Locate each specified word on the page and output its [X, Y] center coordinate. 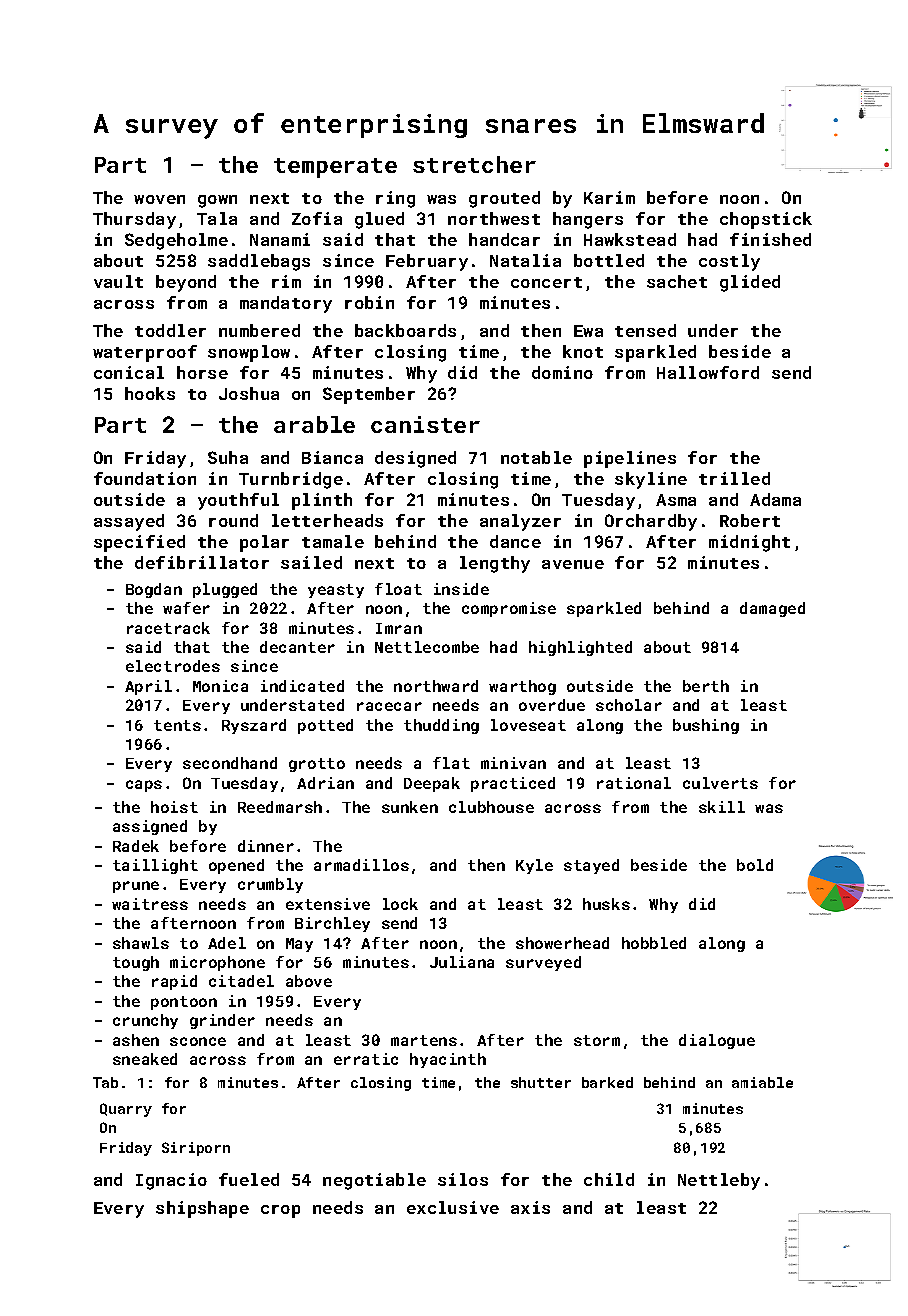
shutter [541, 1082]
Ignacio [171, 1181]
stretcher [474, 164]
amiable [762, 1082]
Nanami [280, 239]
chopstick [766, 220]
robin [369, 302]
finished [770, 239]
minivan [513, 763]
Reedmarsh [280, 807]
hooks [150, 393]
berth [706, 686]
